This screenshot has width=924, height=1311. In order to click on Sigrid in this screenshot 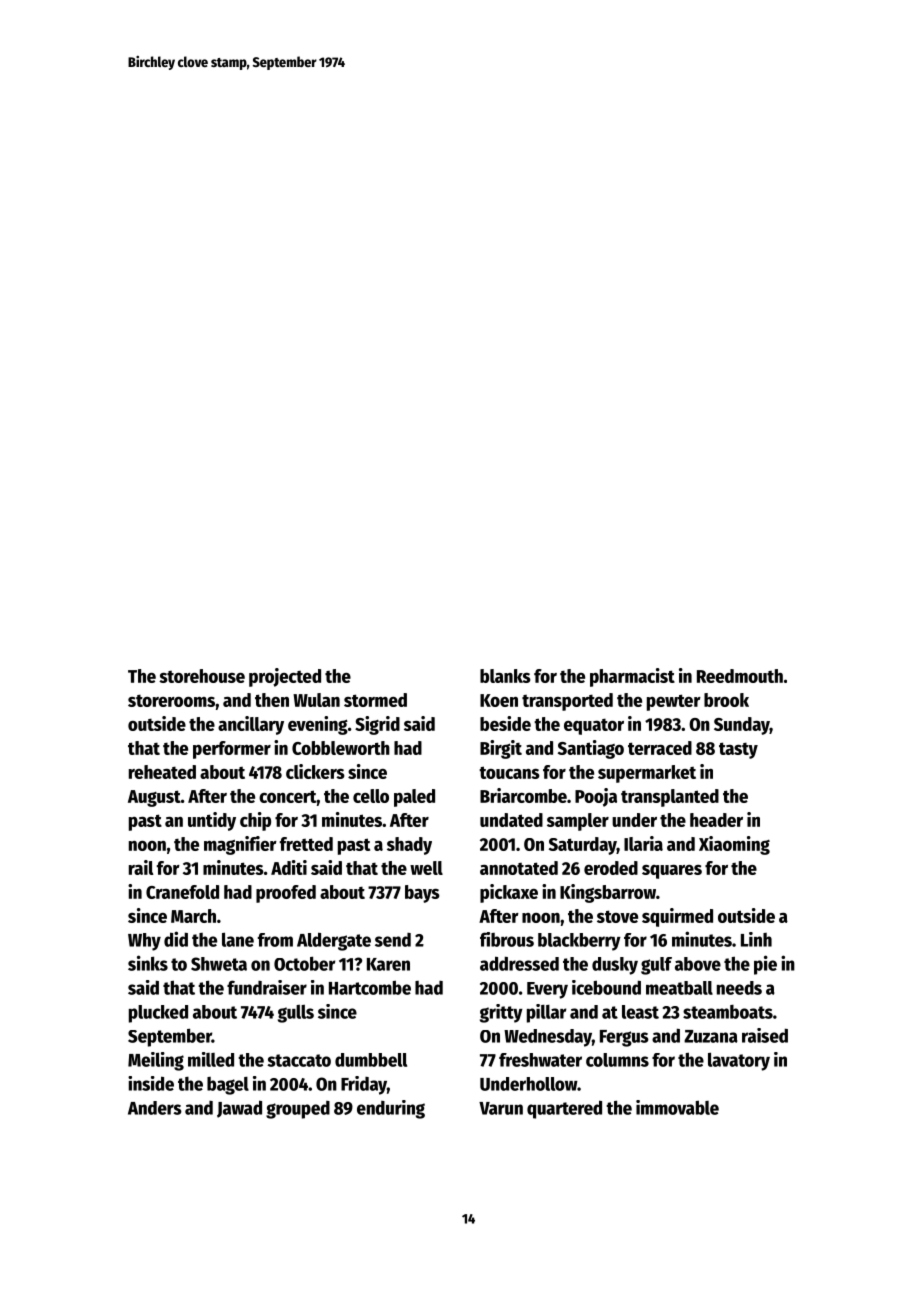, I will do `click(377, 725)`.
